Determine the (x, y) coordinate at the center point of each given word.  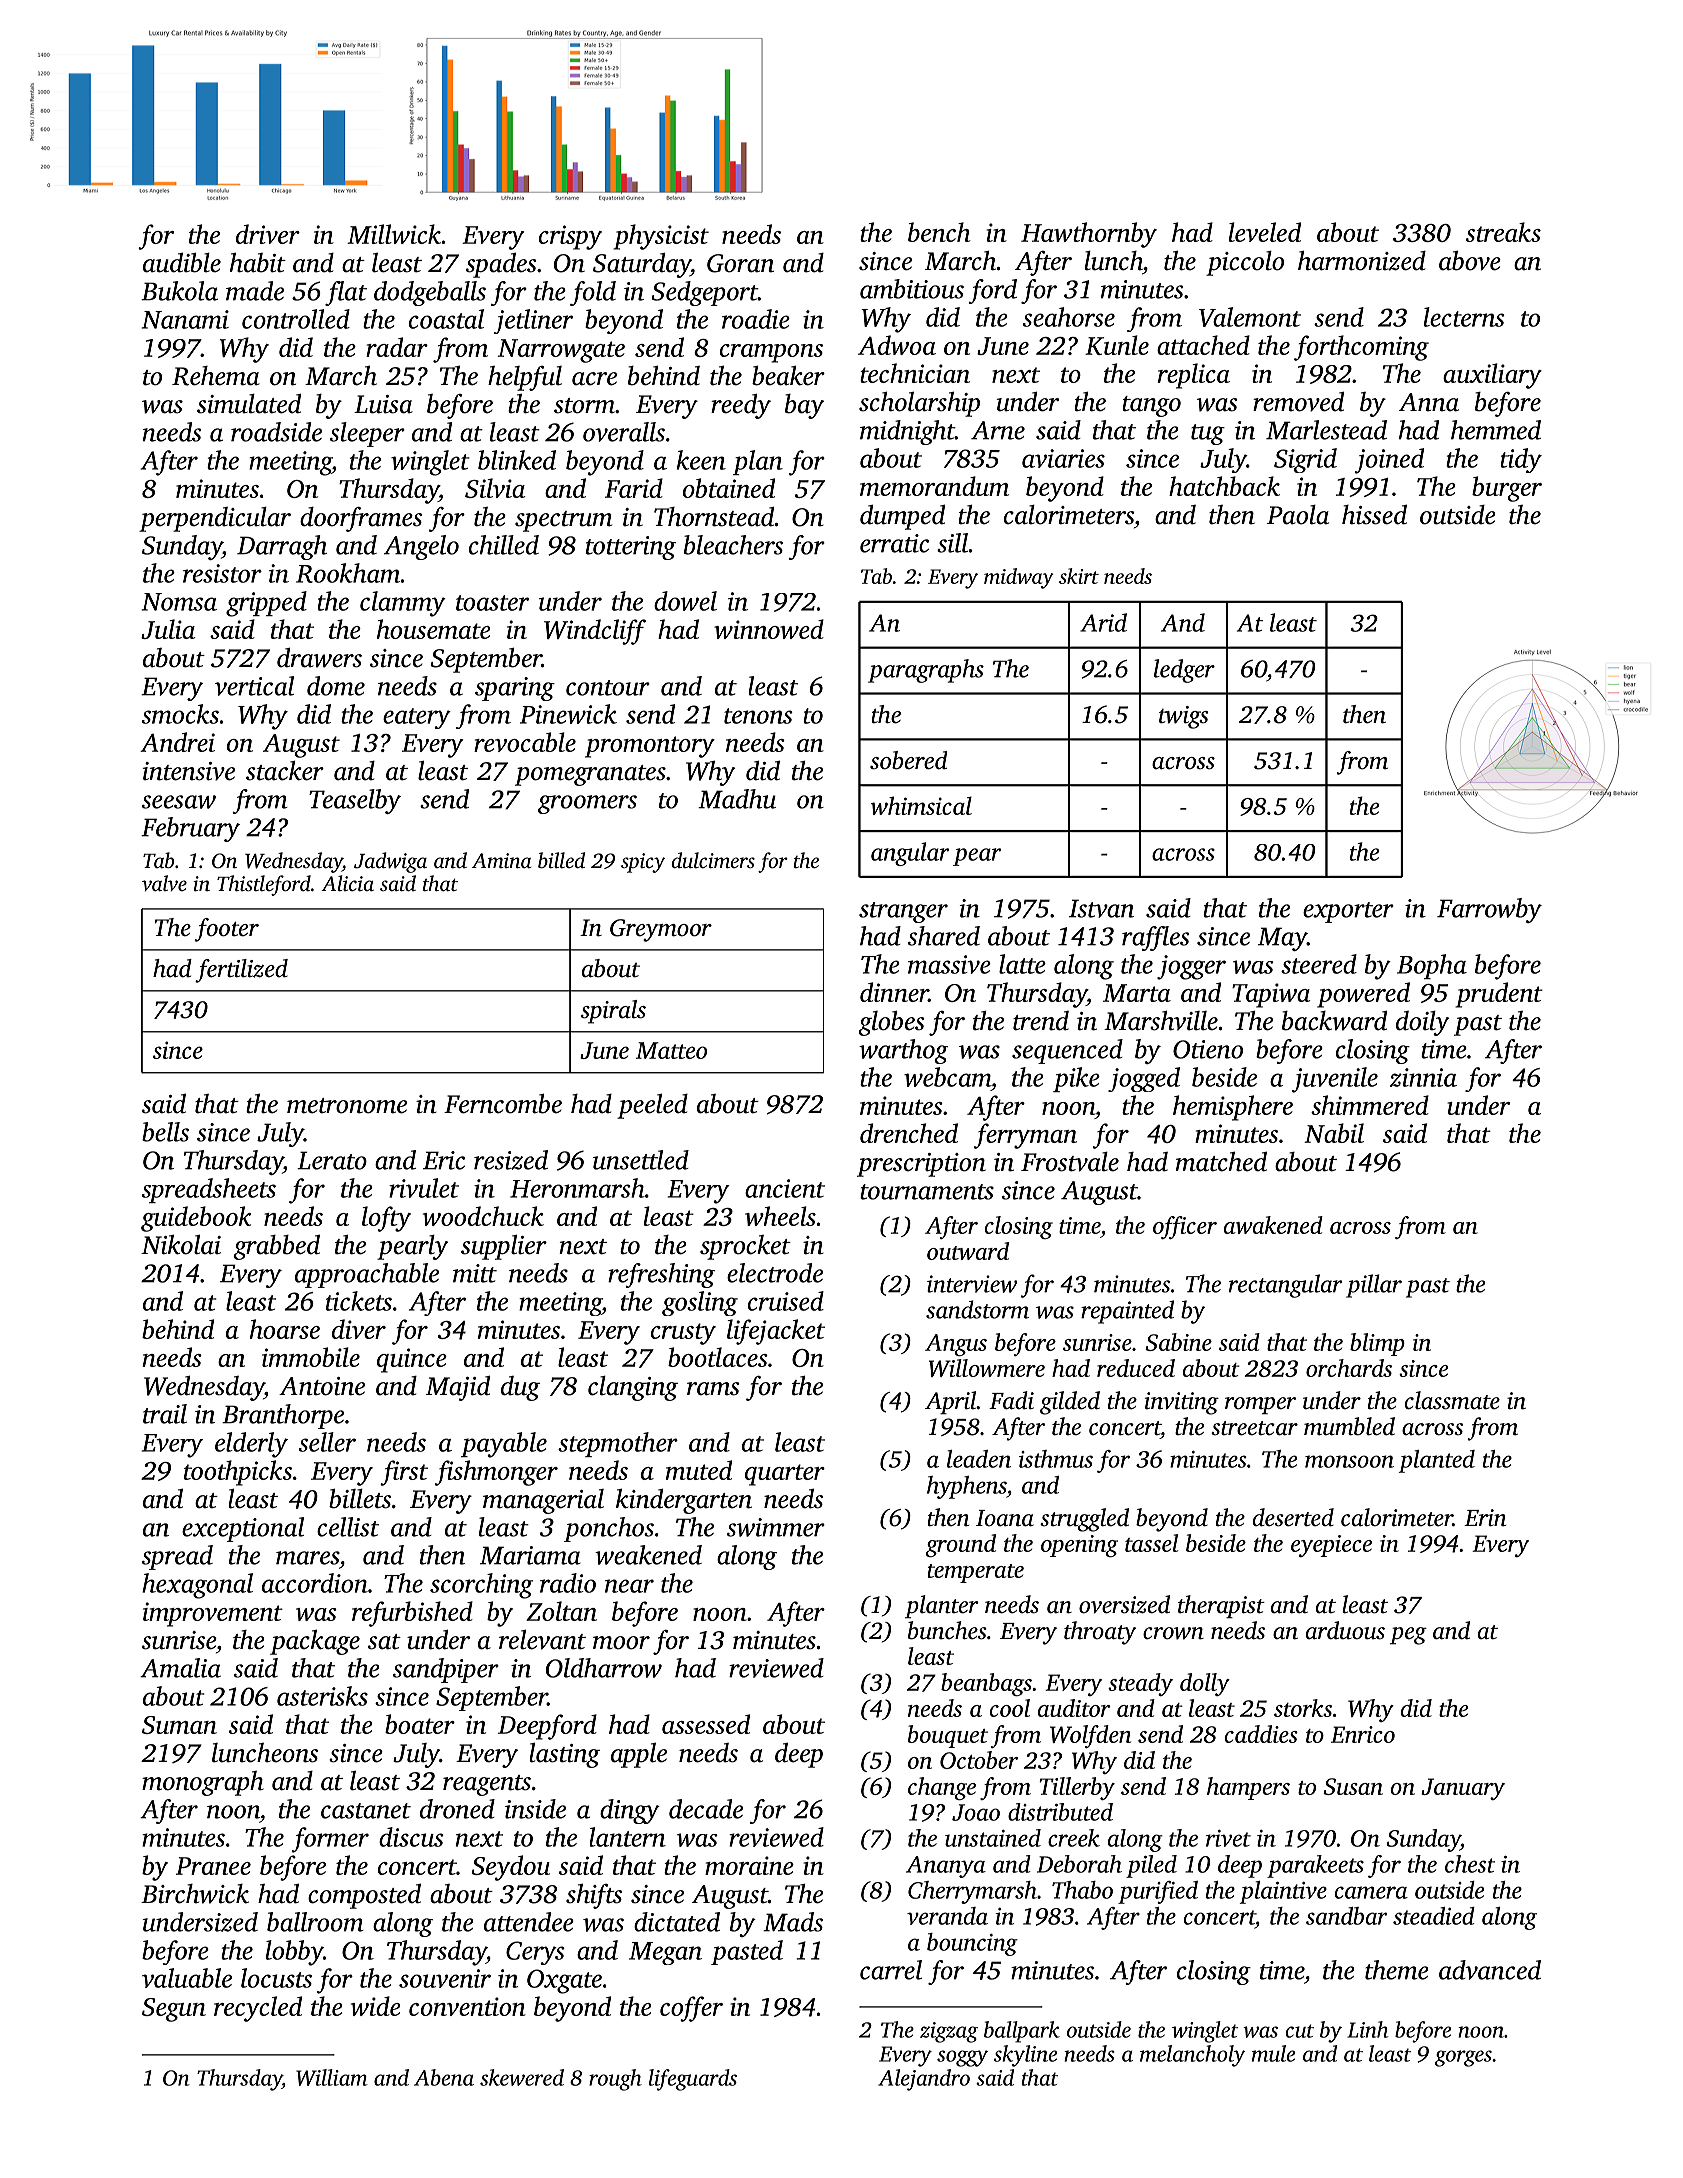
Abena (444, 2077)
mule (1273, 2053)
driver (268, 234)
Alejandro (924, 2080)
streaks (1503, 232)
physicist (661, 237)
